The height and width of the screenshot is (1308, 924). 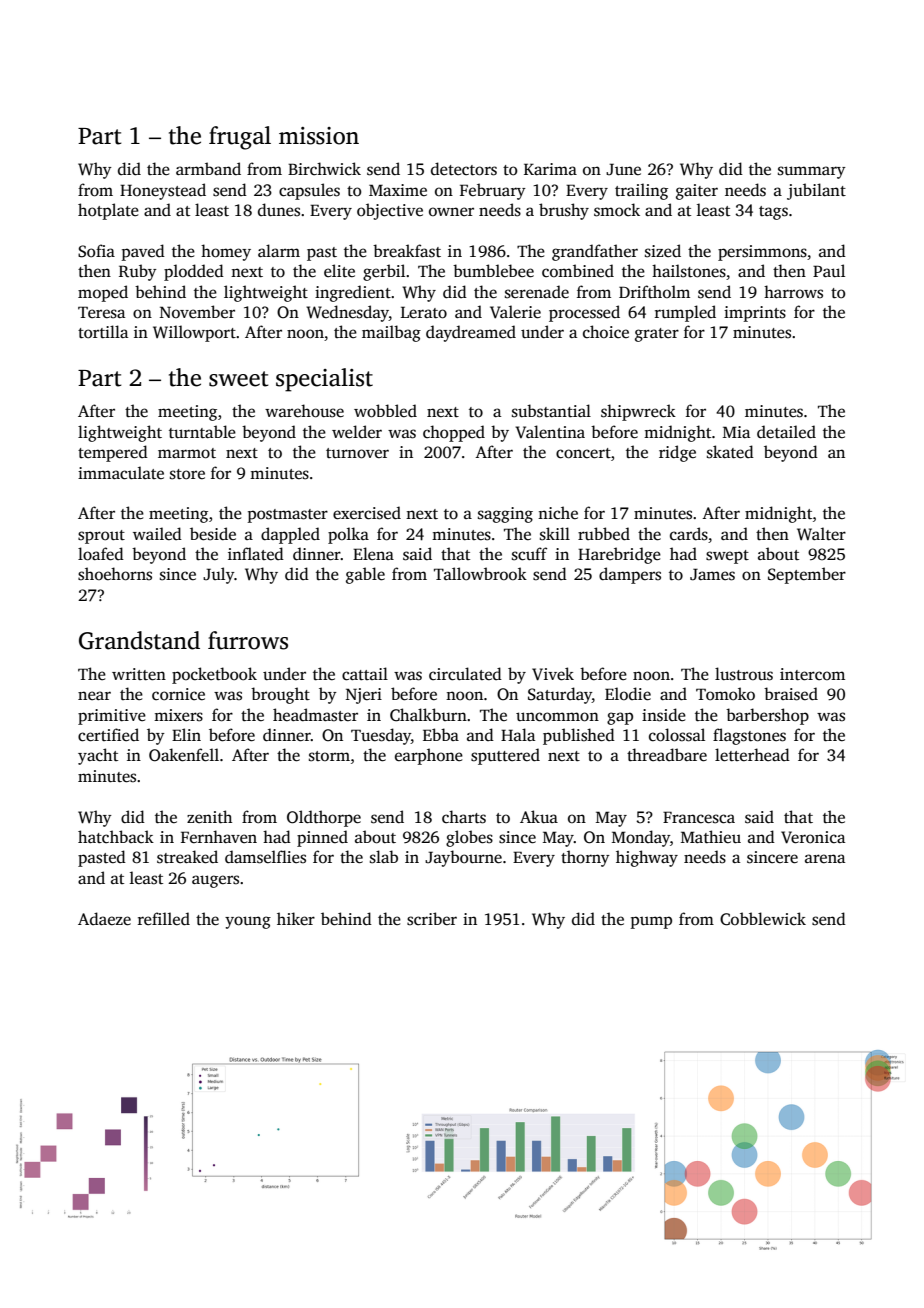 I want to click on Tallowbrook, so click(x=480, y=574).
